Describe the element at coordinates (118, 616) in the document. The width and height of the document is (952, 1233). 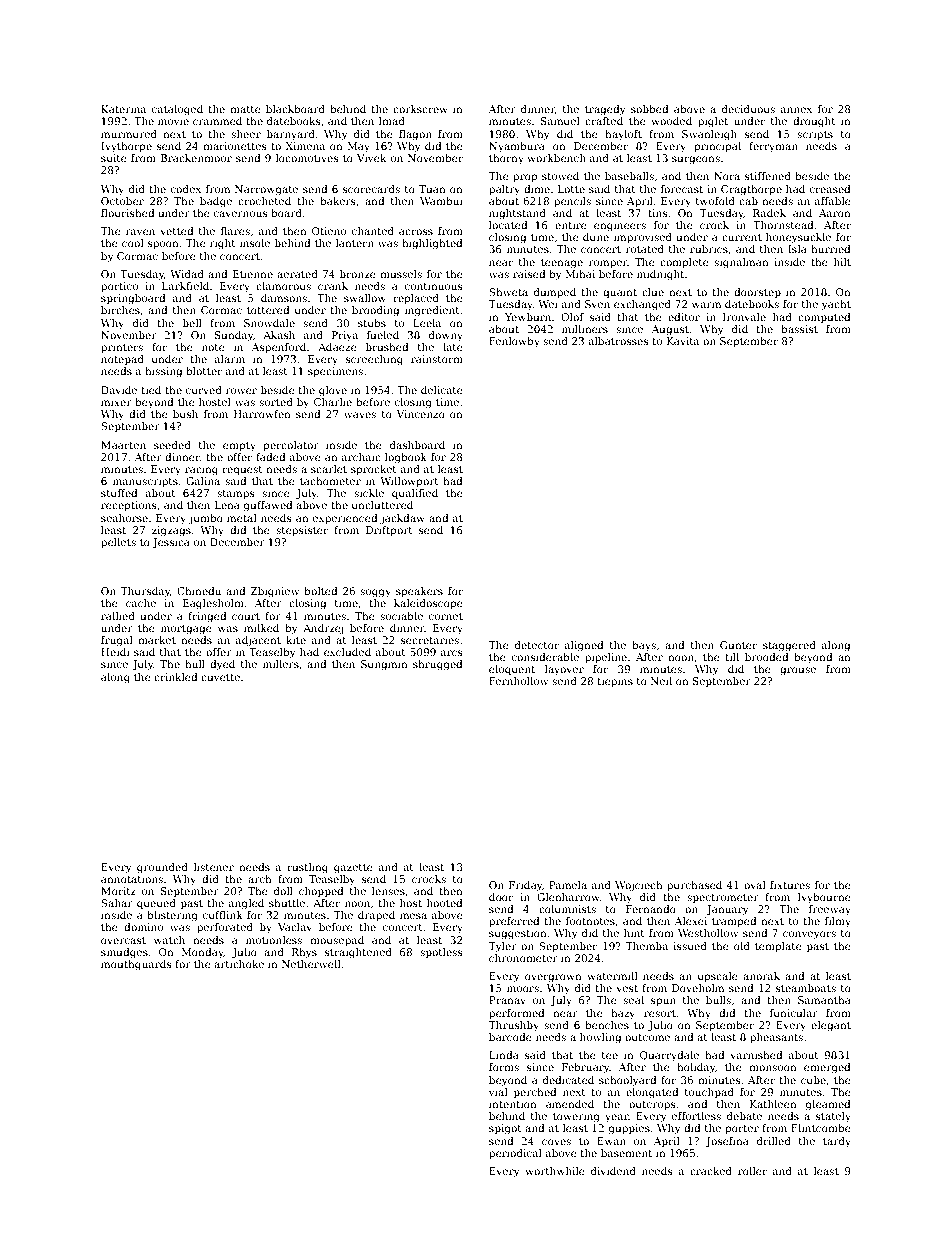
I see `rallied` at that location.
